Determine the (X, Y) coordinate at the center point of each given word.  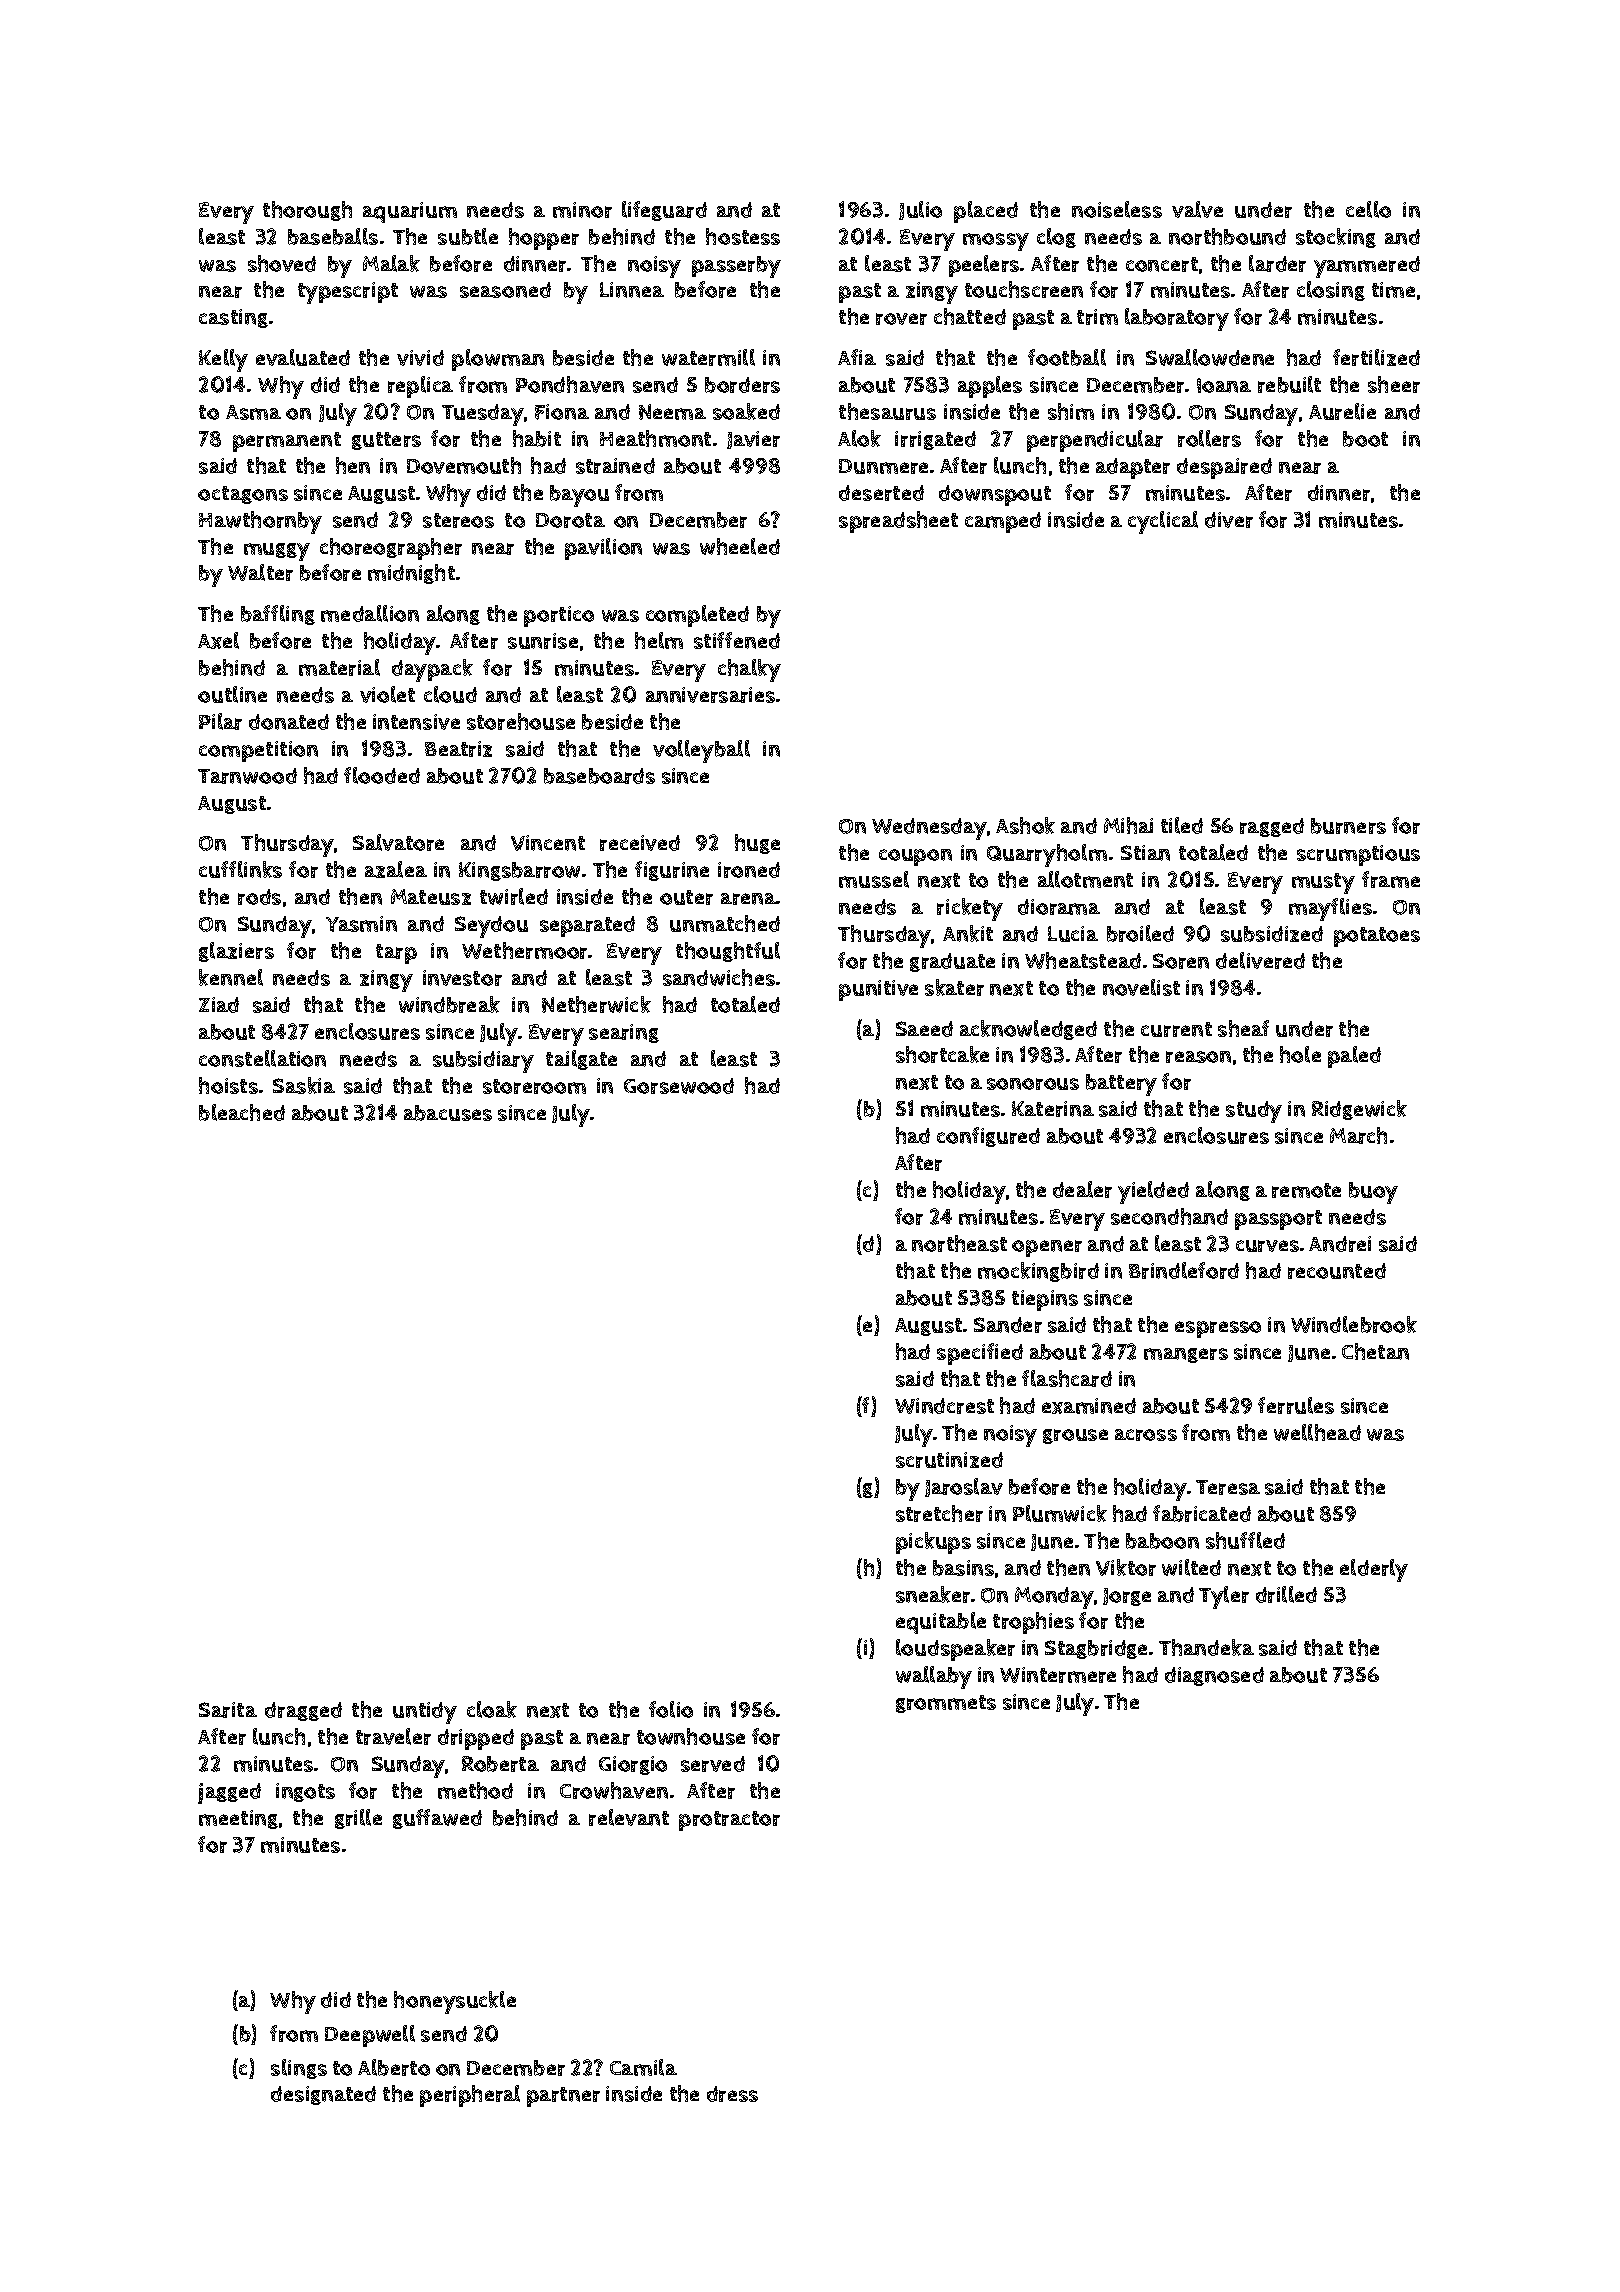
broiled (1140, 933)
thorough (307, 211)
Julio (920, 210)
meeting (238, 1819)
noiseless (1117, 209)
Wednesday (929, 829)
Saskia (304, 1085)
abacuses (448, 1113)
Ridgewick (1359, 1110)
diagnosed (1214, 1676)
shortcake (942, 1054)
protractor (729, 1821)
